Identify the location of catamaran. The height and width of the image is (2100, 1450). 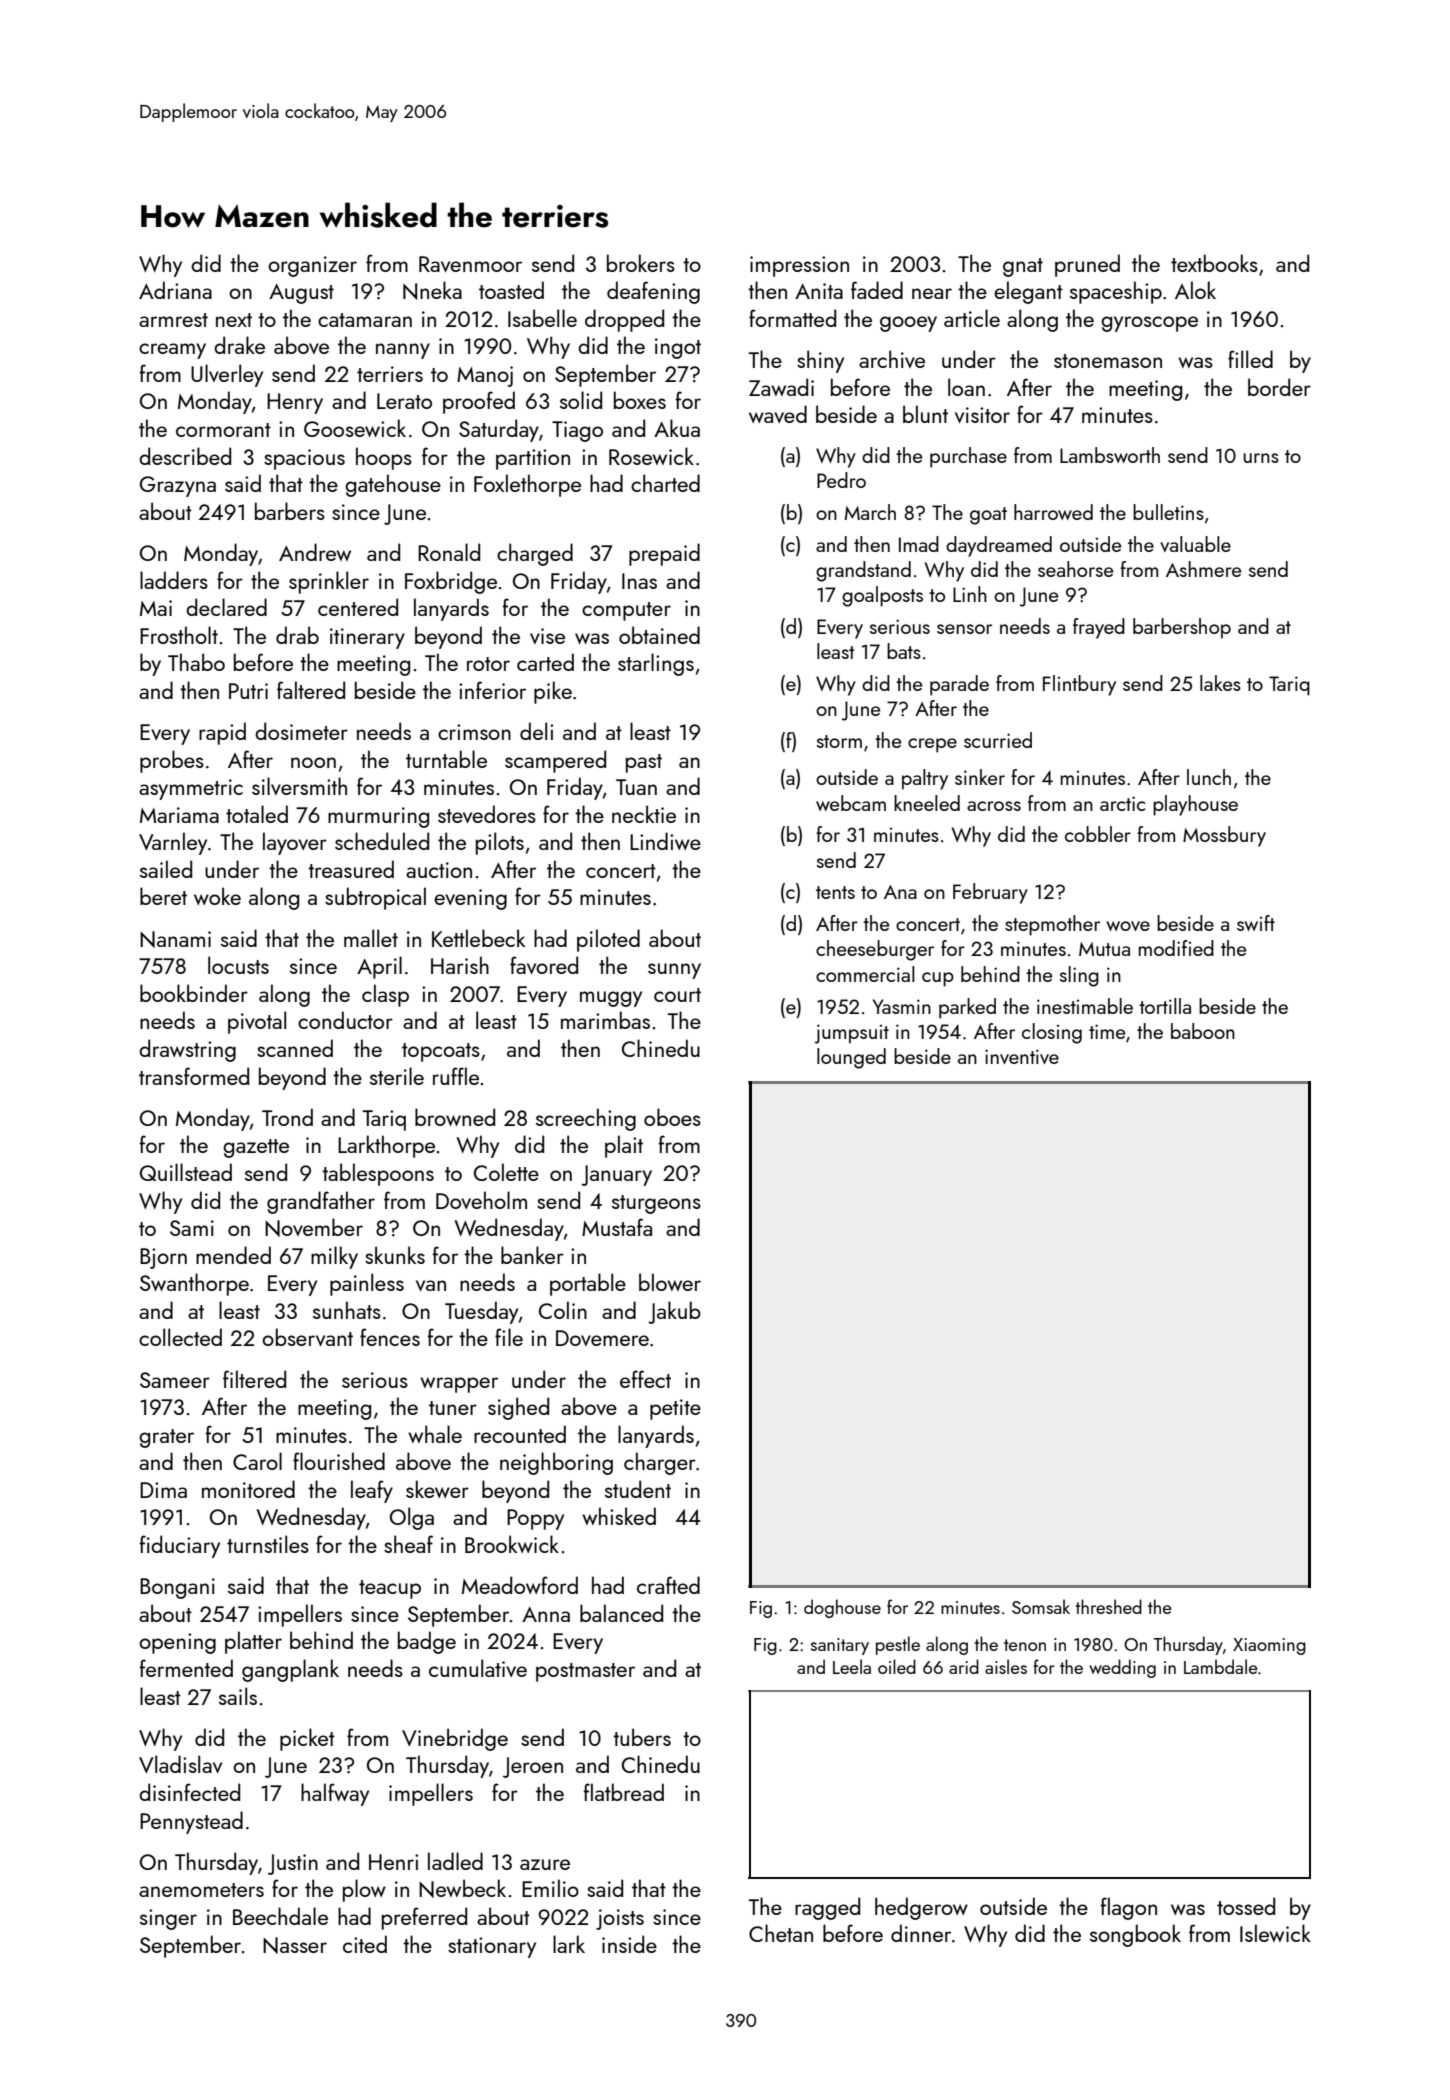
(365, 320).
